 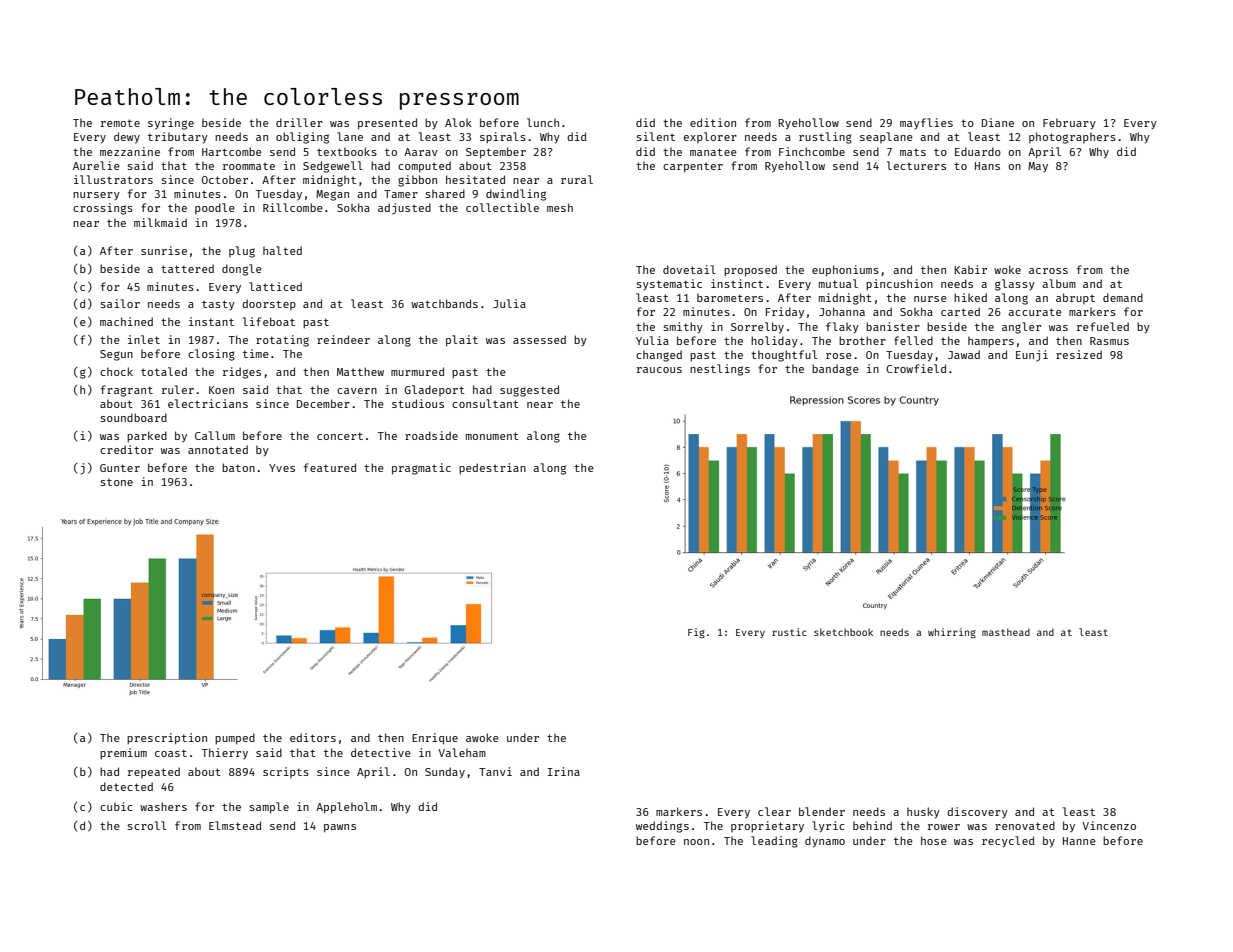 What do you see at coordinates (1006, 632) in the image?
I see `masthead` at bounding box center [1006, 632].
